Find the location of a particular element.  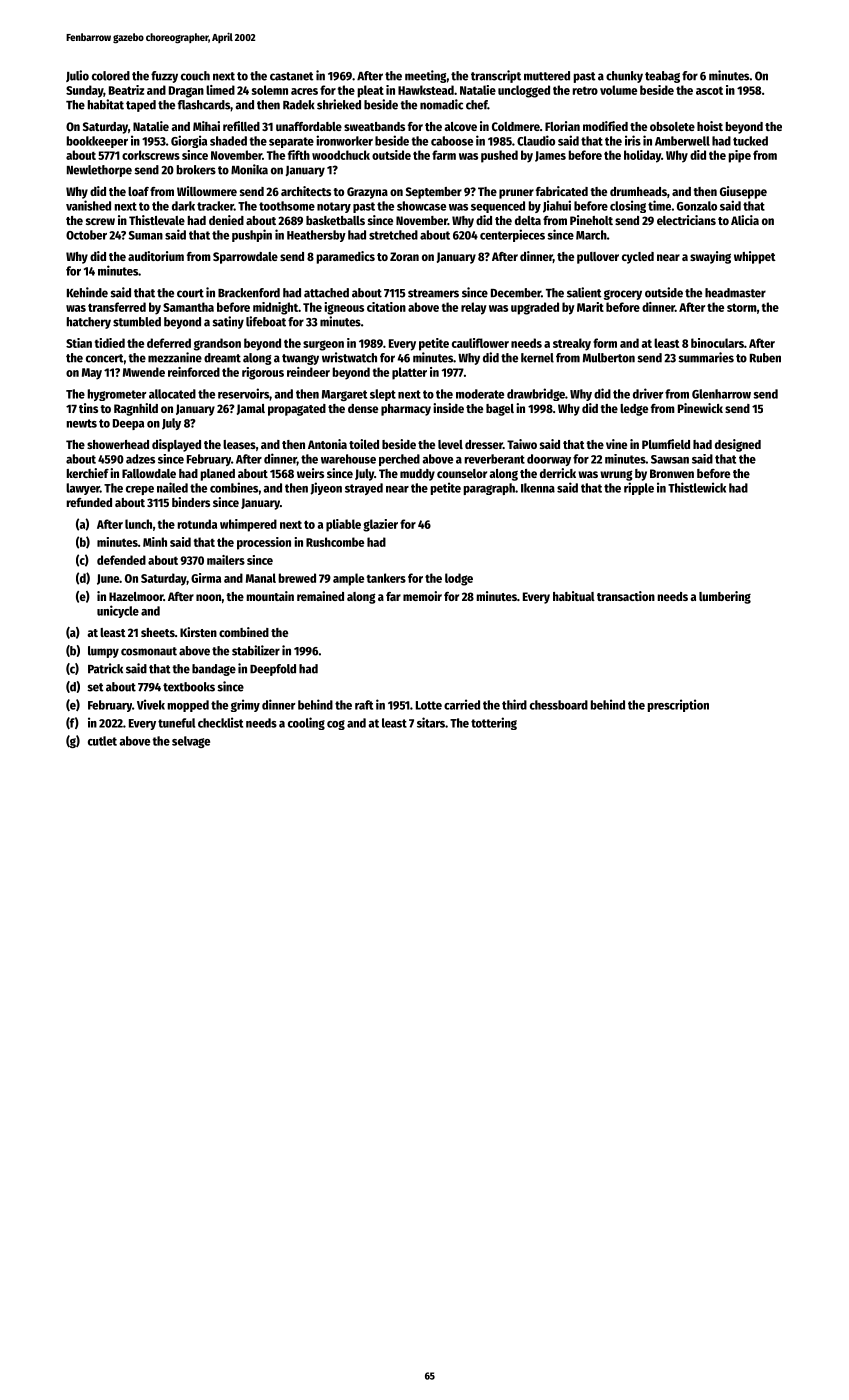

headmaster is located at coordinates (735, 293).
